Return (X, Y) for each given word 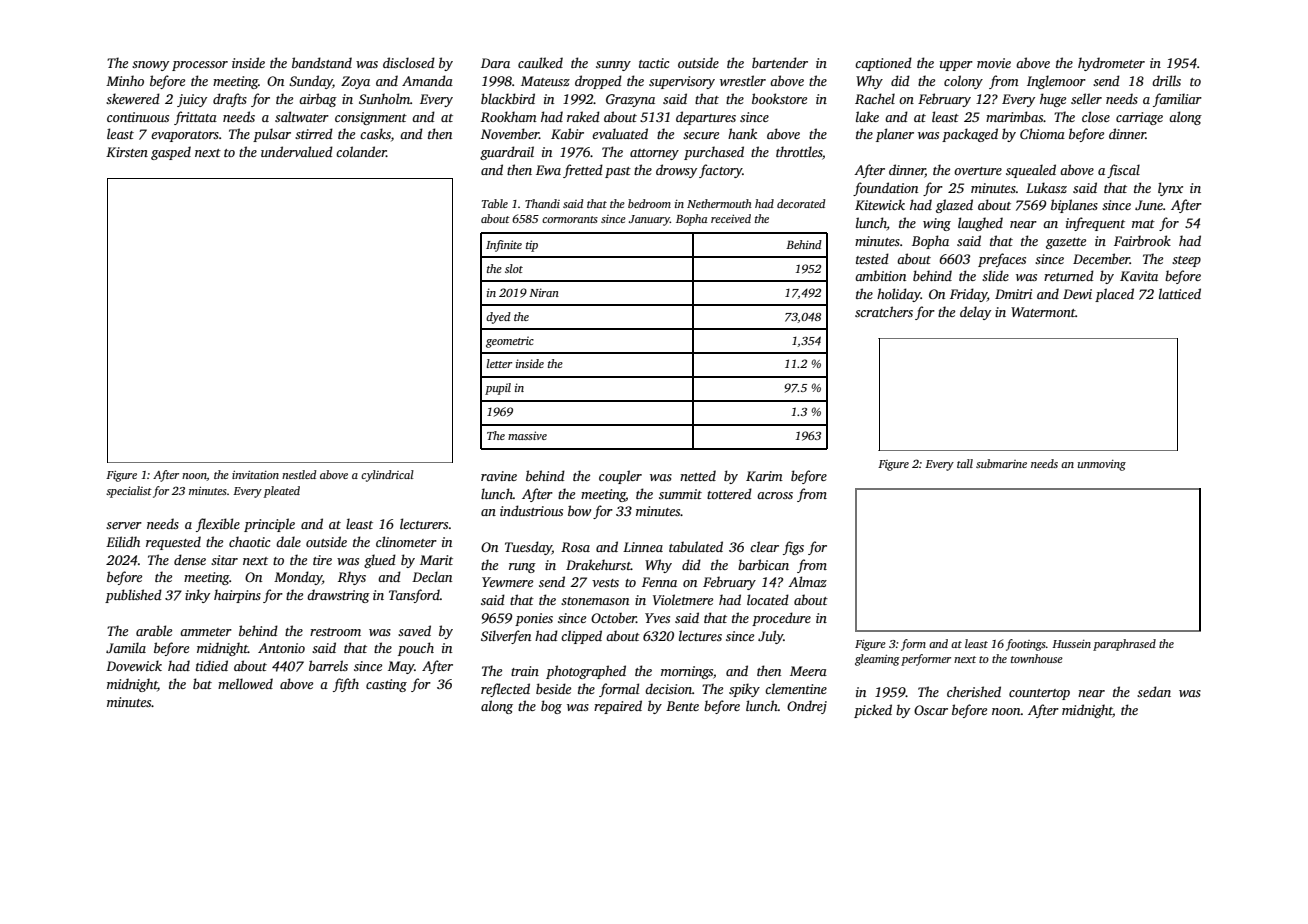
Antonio (281, 648)
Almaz (807, 581)
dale (288, 541)
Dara (495, 63)
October (613, 617)
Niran (544, 292)
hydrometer (1111, 64)
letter (499, 363)
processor (200, 66)
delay (975, 313)
